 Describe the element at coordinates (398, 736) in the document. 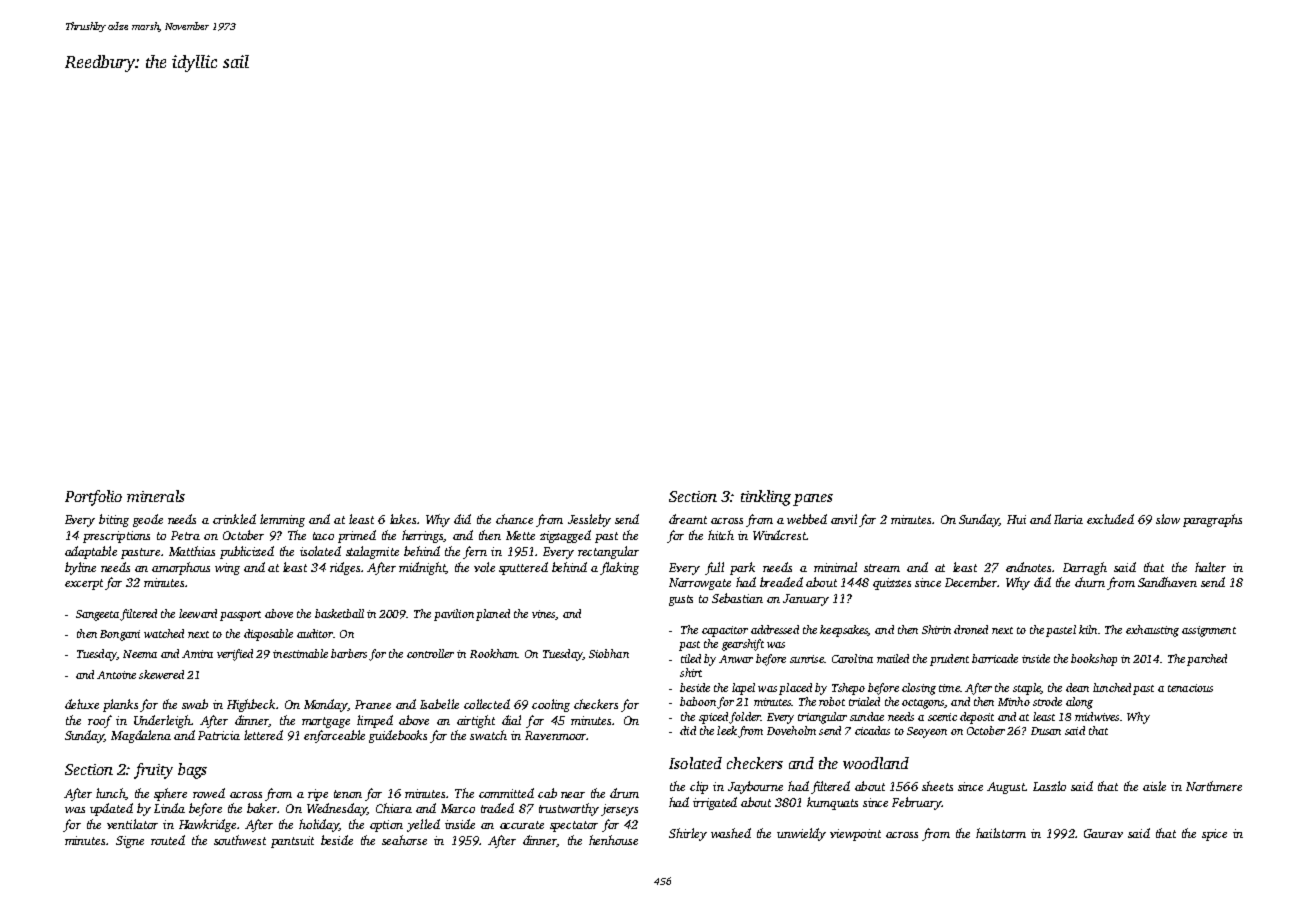

I see `guidebooks` at that location.
